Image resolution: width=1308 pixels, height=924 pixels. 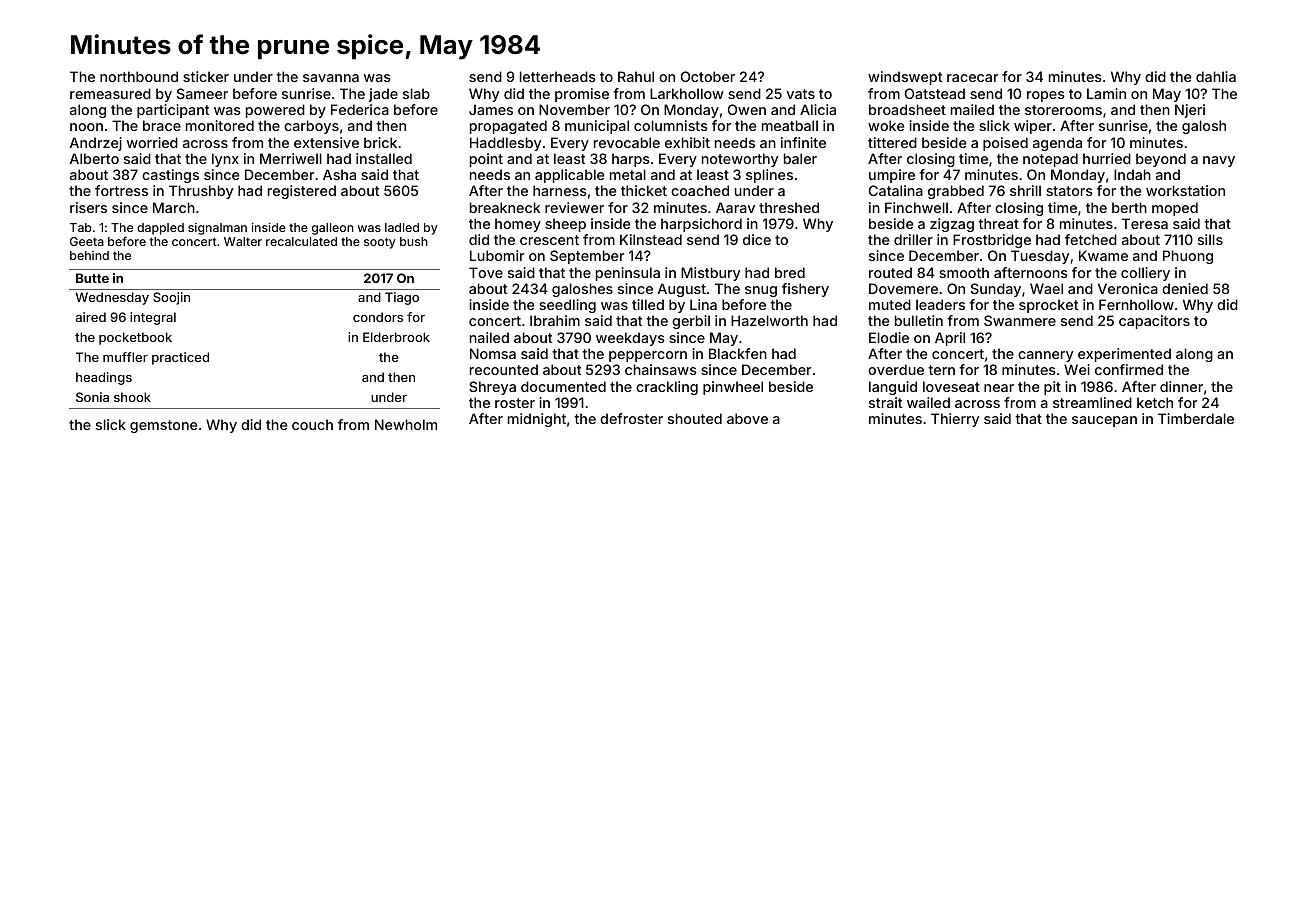 What do you see at coordinates (582, 95) in the screenshot?
I see `promise` at bounding box center [582, 95].
